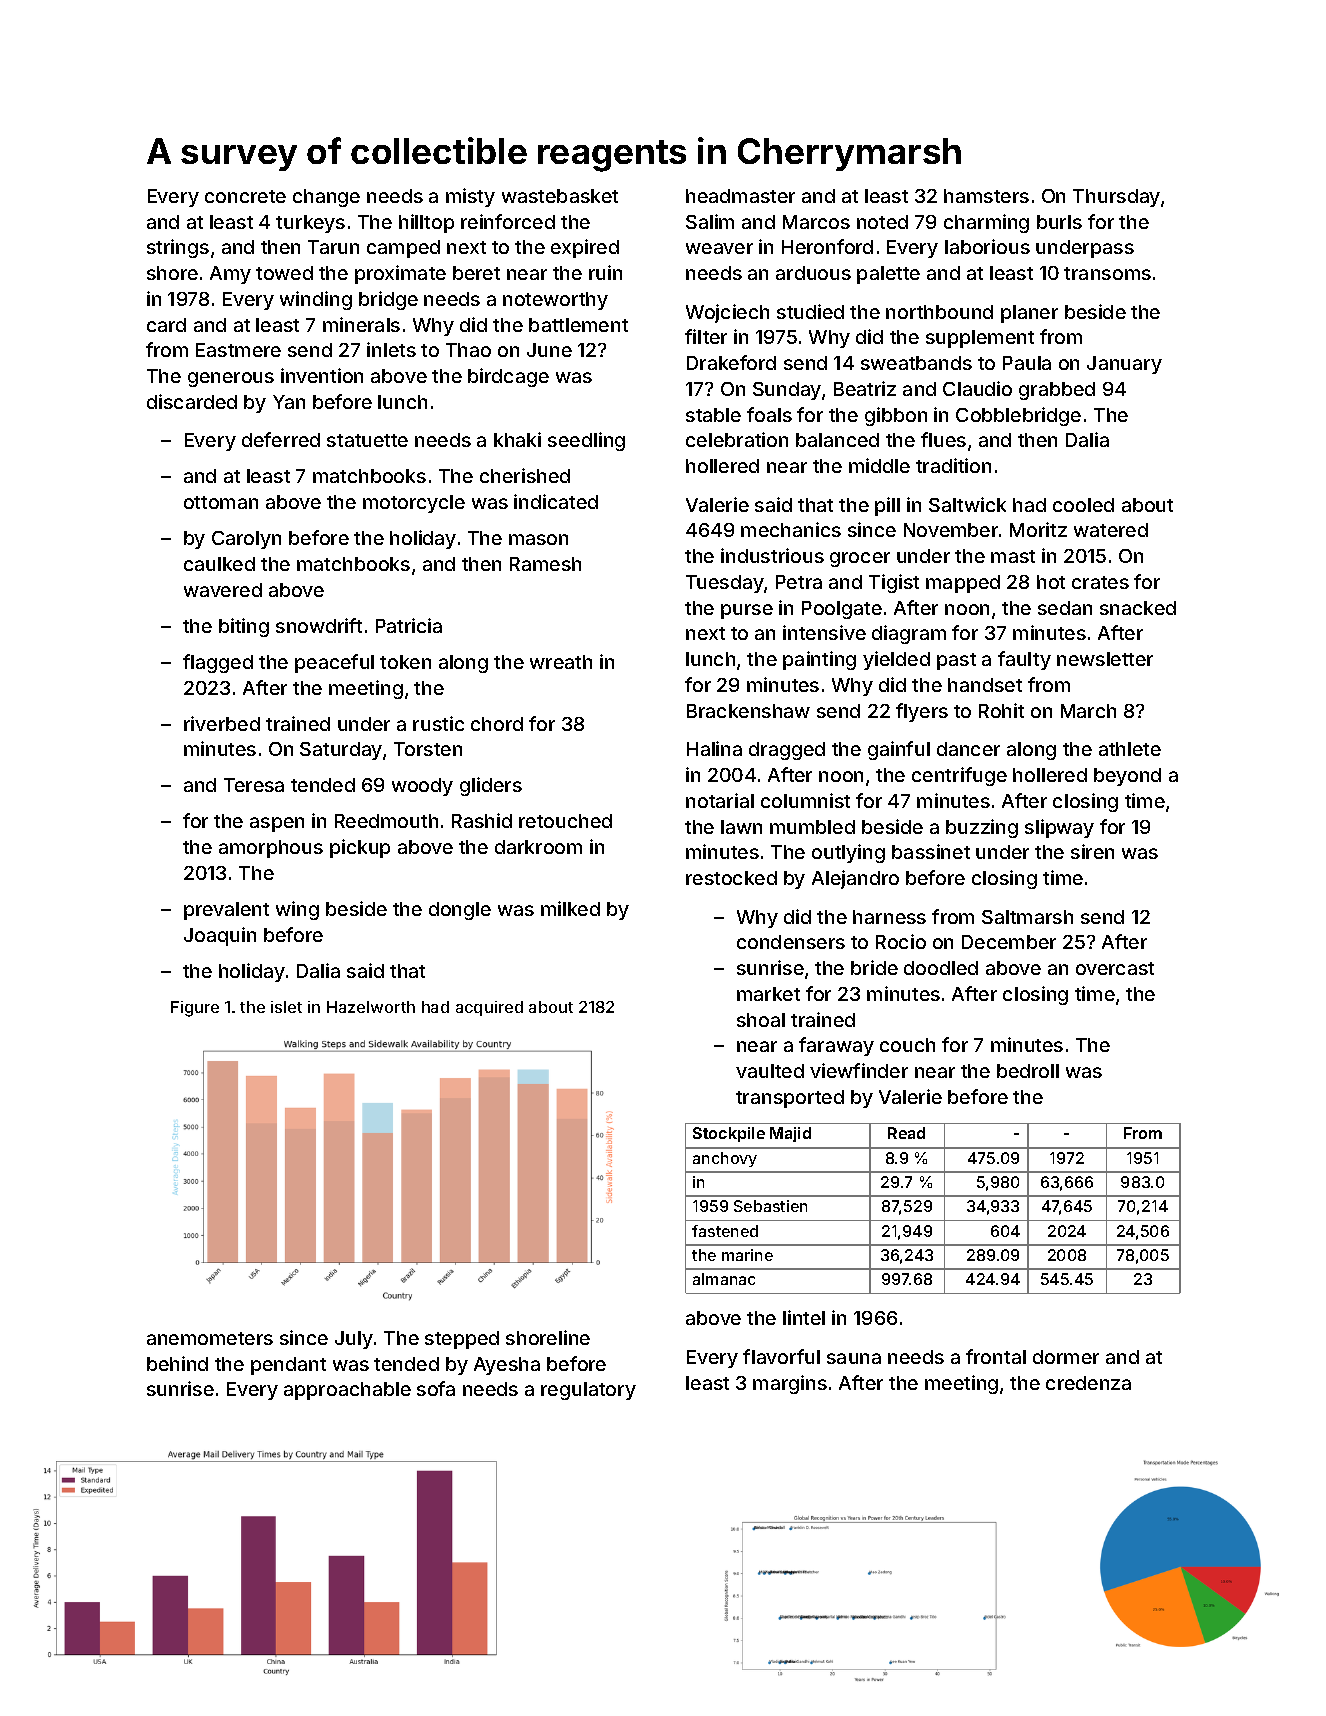 The height and width of the screenshot is (1716, 1326). Describe the element at coordinates (720, 800) in the screenshot. I see `notarial` at that location.
